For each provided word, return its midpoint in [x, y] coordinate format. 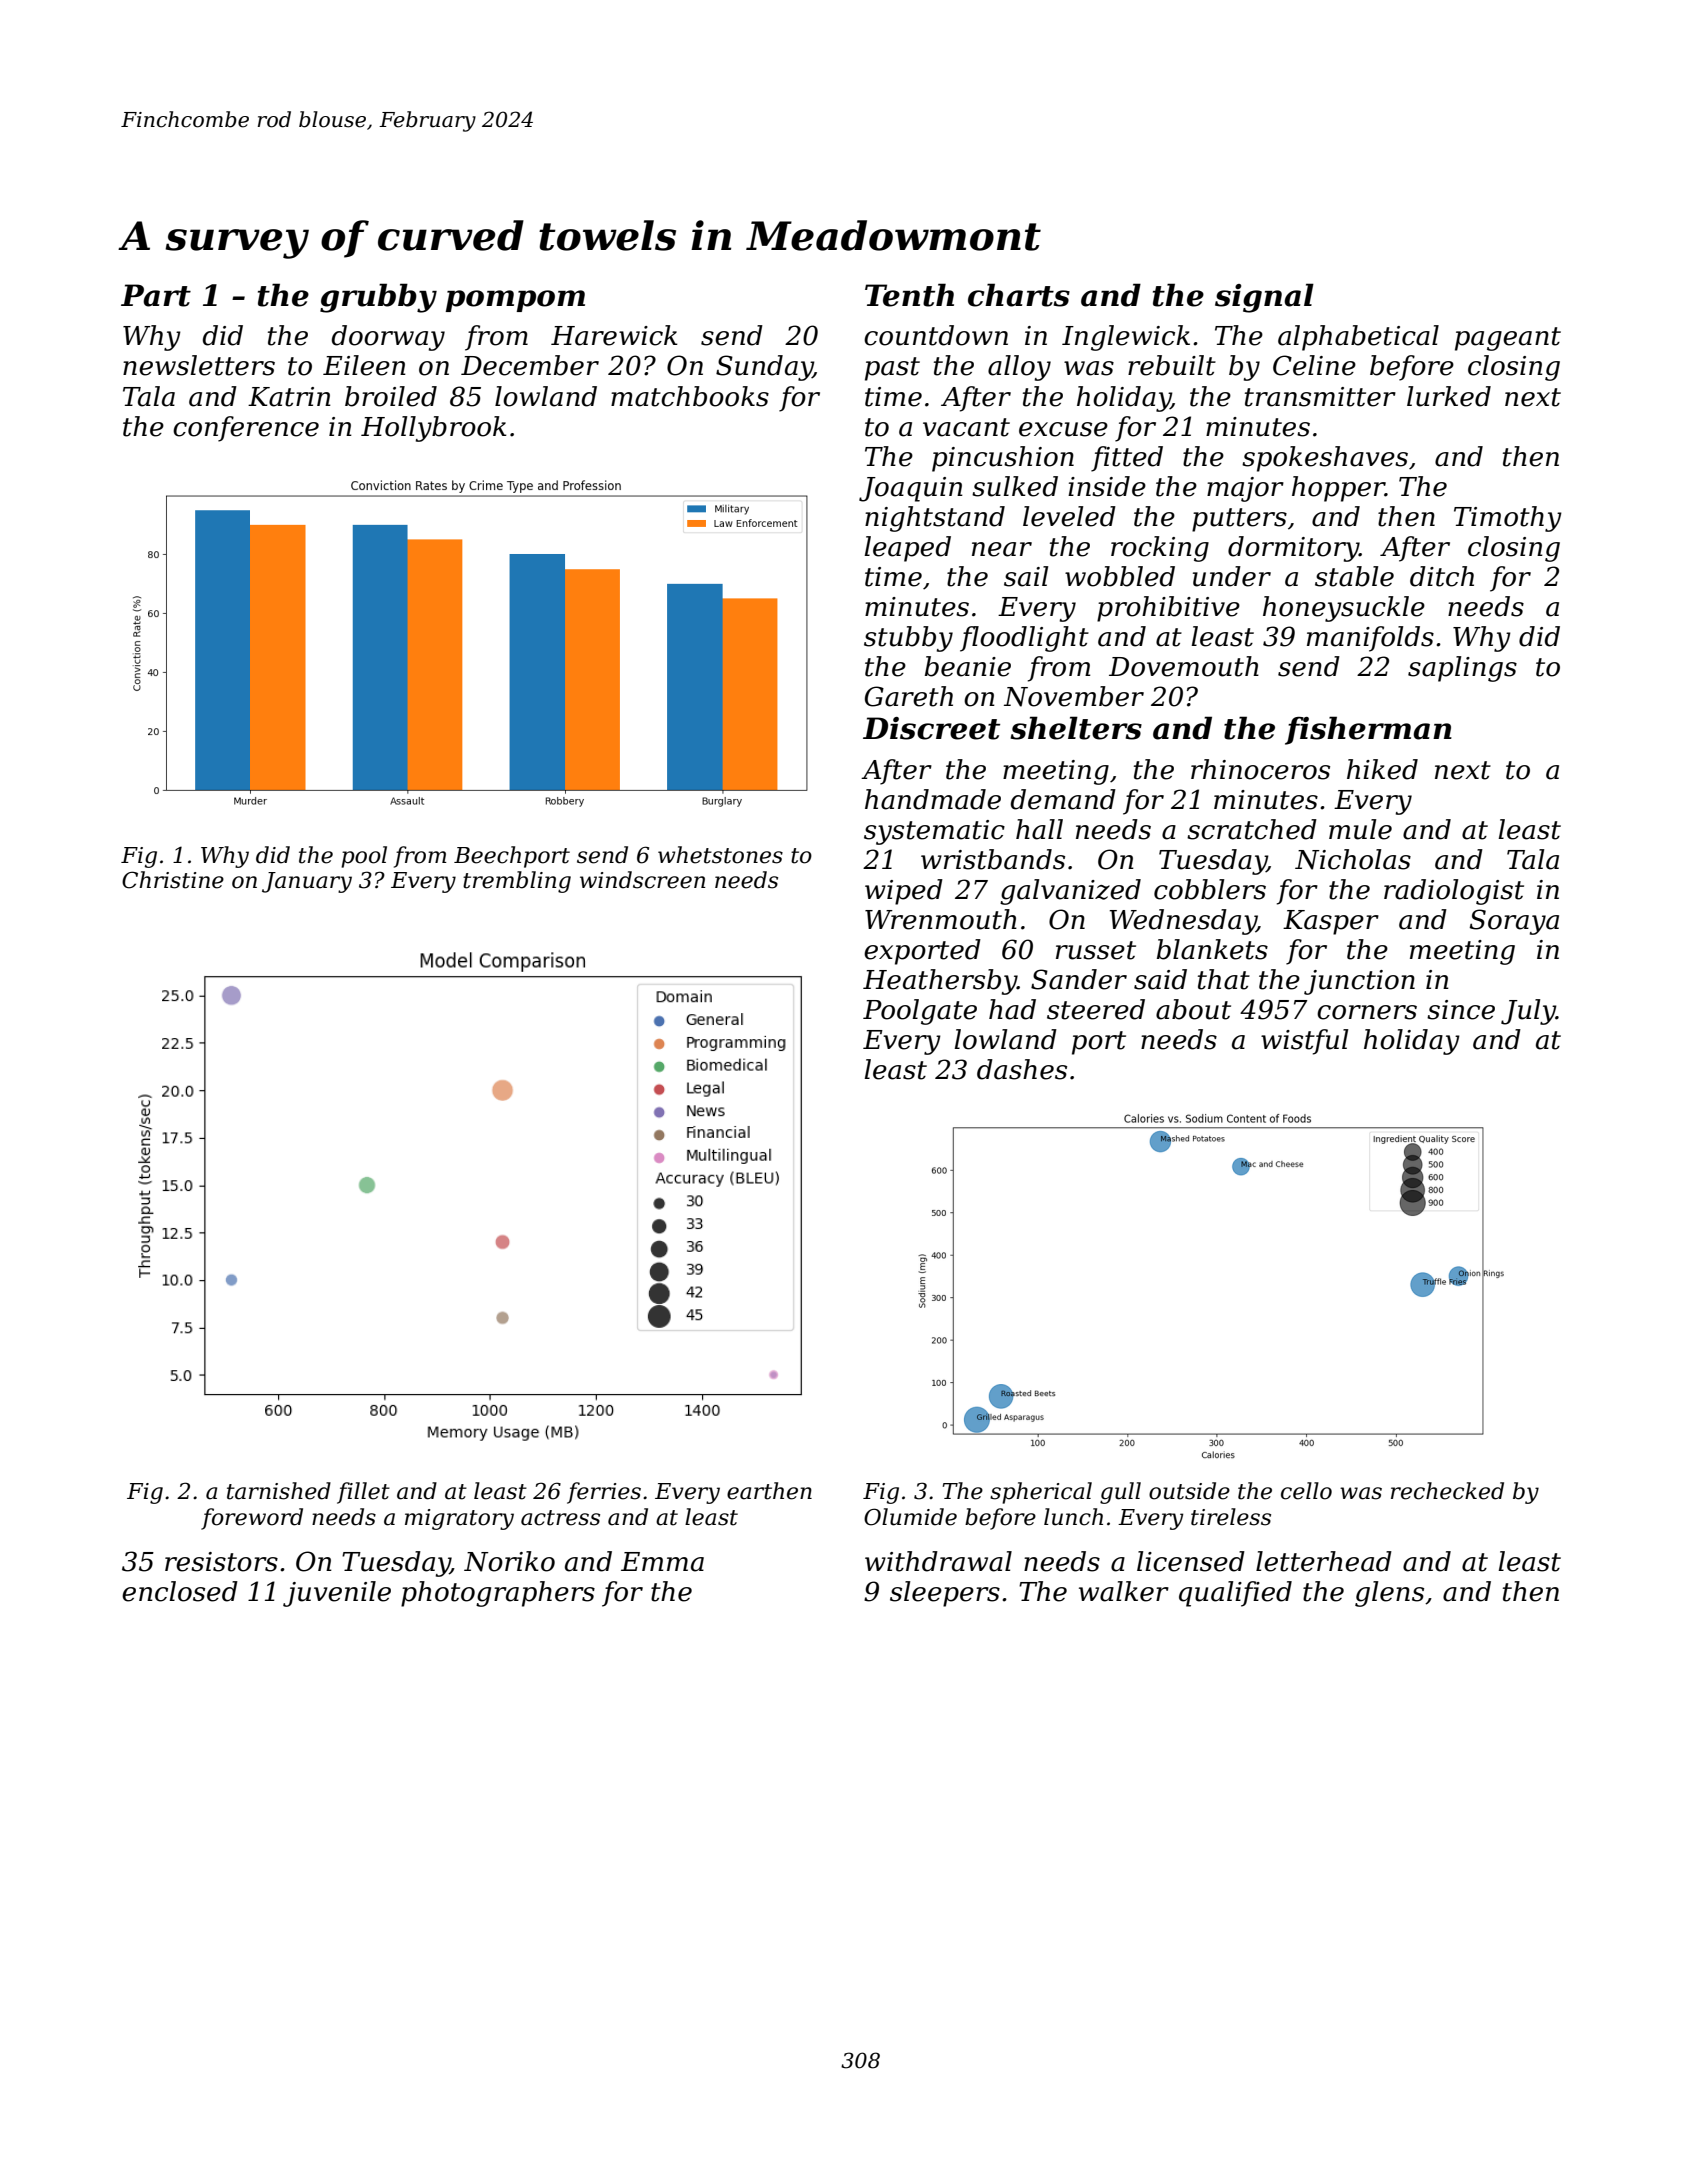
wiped [904, 892]
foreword [252, 1519]
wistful [1304, 1042]
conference [246, 429]
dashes [1022, 1069]
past [892, 369]
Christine [173, 880]
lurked [1449, 396]
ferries [604, 1493]
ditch [1442, 576]
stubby [908, 639]
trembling [517, 882]
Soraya [1514, 922]
